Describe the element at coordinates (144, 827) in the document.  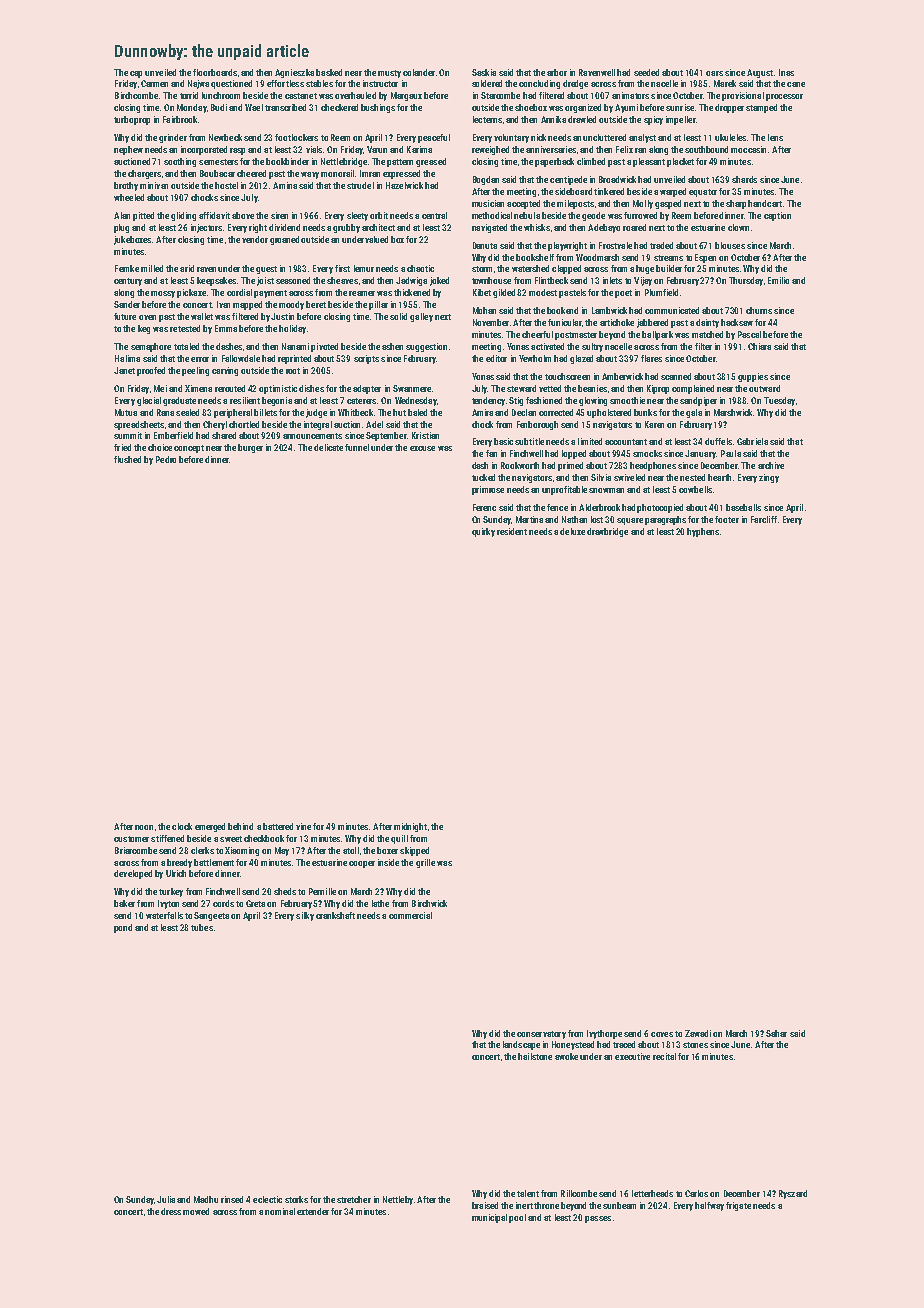
I see `noon` at that location.
